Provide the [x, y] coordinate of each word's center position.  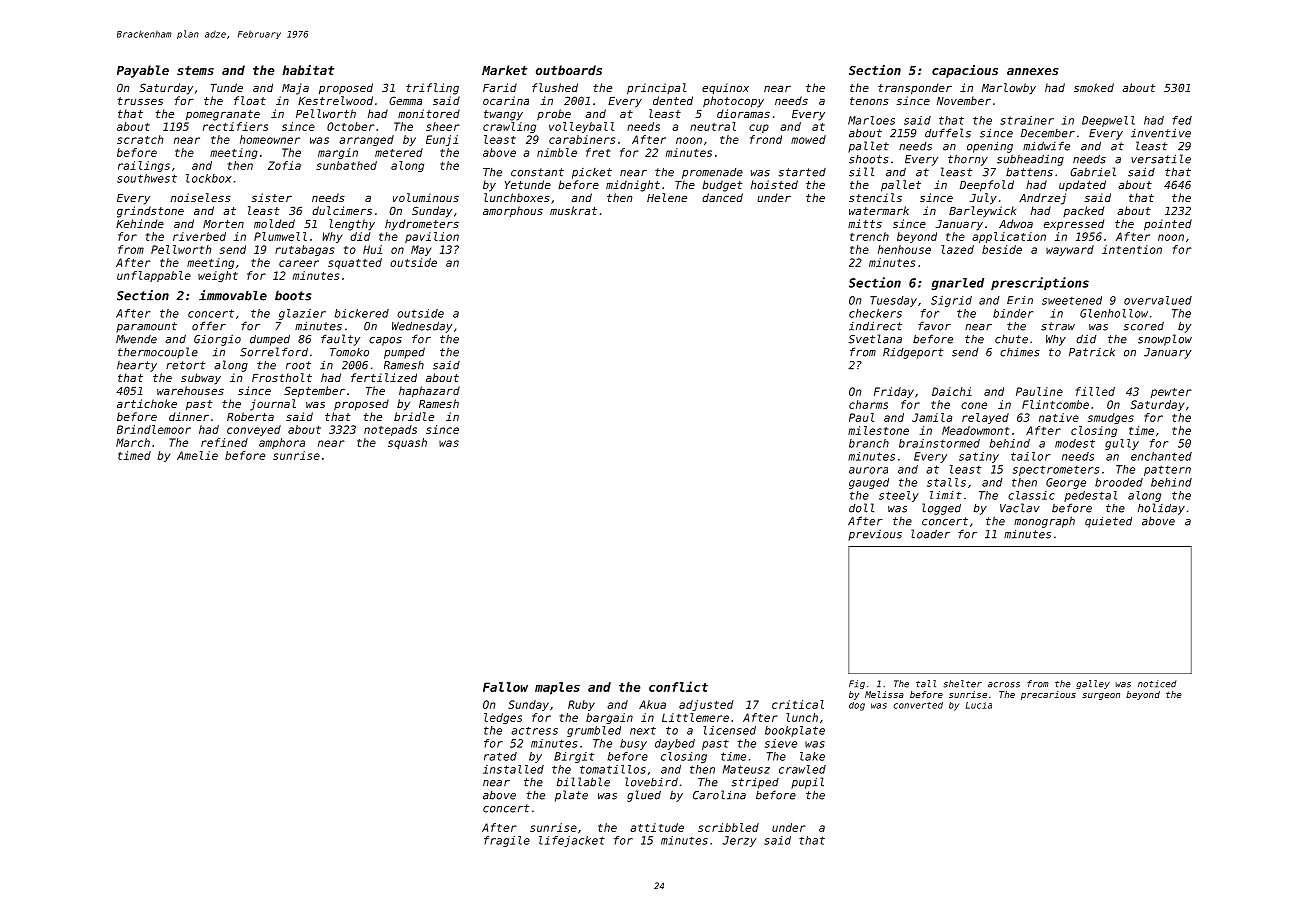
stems [195, 70]
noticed [1157, 684]
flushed [555, 87]
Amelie [197, 455]
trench [869, 236]
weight [218, 276]
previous [875, 535]
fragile [507, 841]
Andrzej [1042, 199]
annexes [1032, 71]
